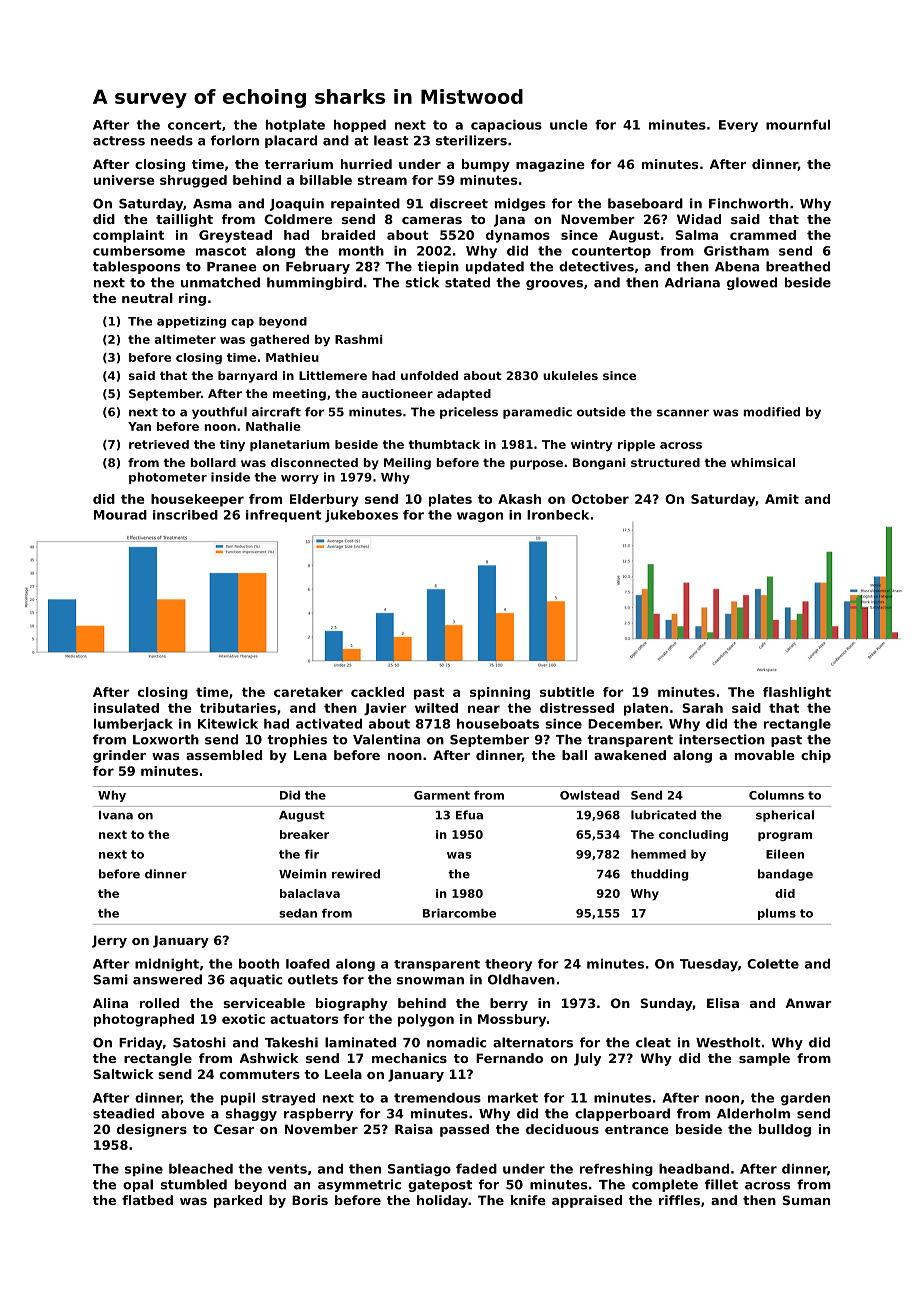  Describe the element at coordinates (166, 739) in the image. I see `Loxworth` at that location.
